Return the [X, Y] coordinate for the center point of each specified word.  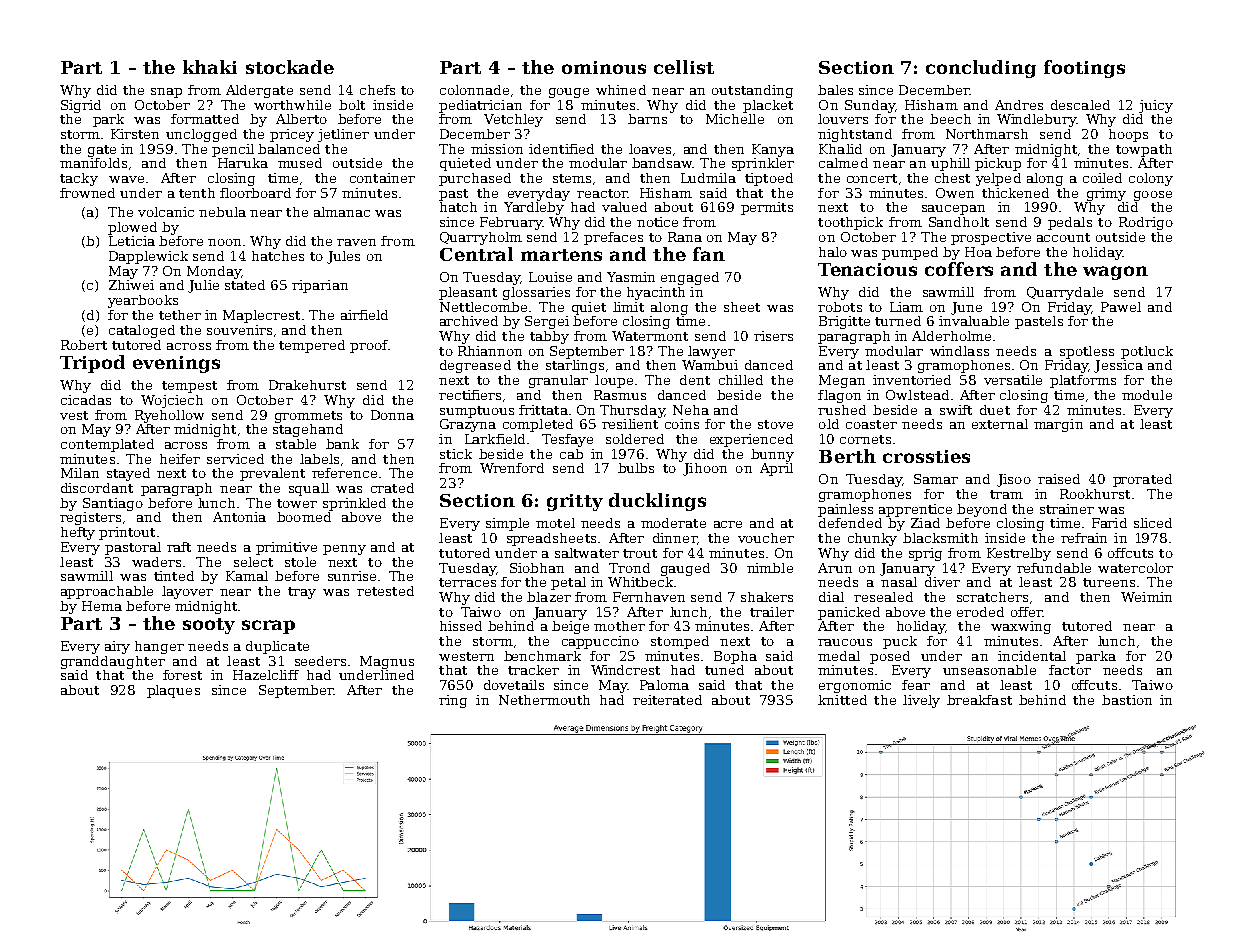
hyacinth [656, 293]
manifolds [93, 163]
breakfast [979, 700]
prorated [1142, 480]
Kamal [247, 576]
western [466, 656]
